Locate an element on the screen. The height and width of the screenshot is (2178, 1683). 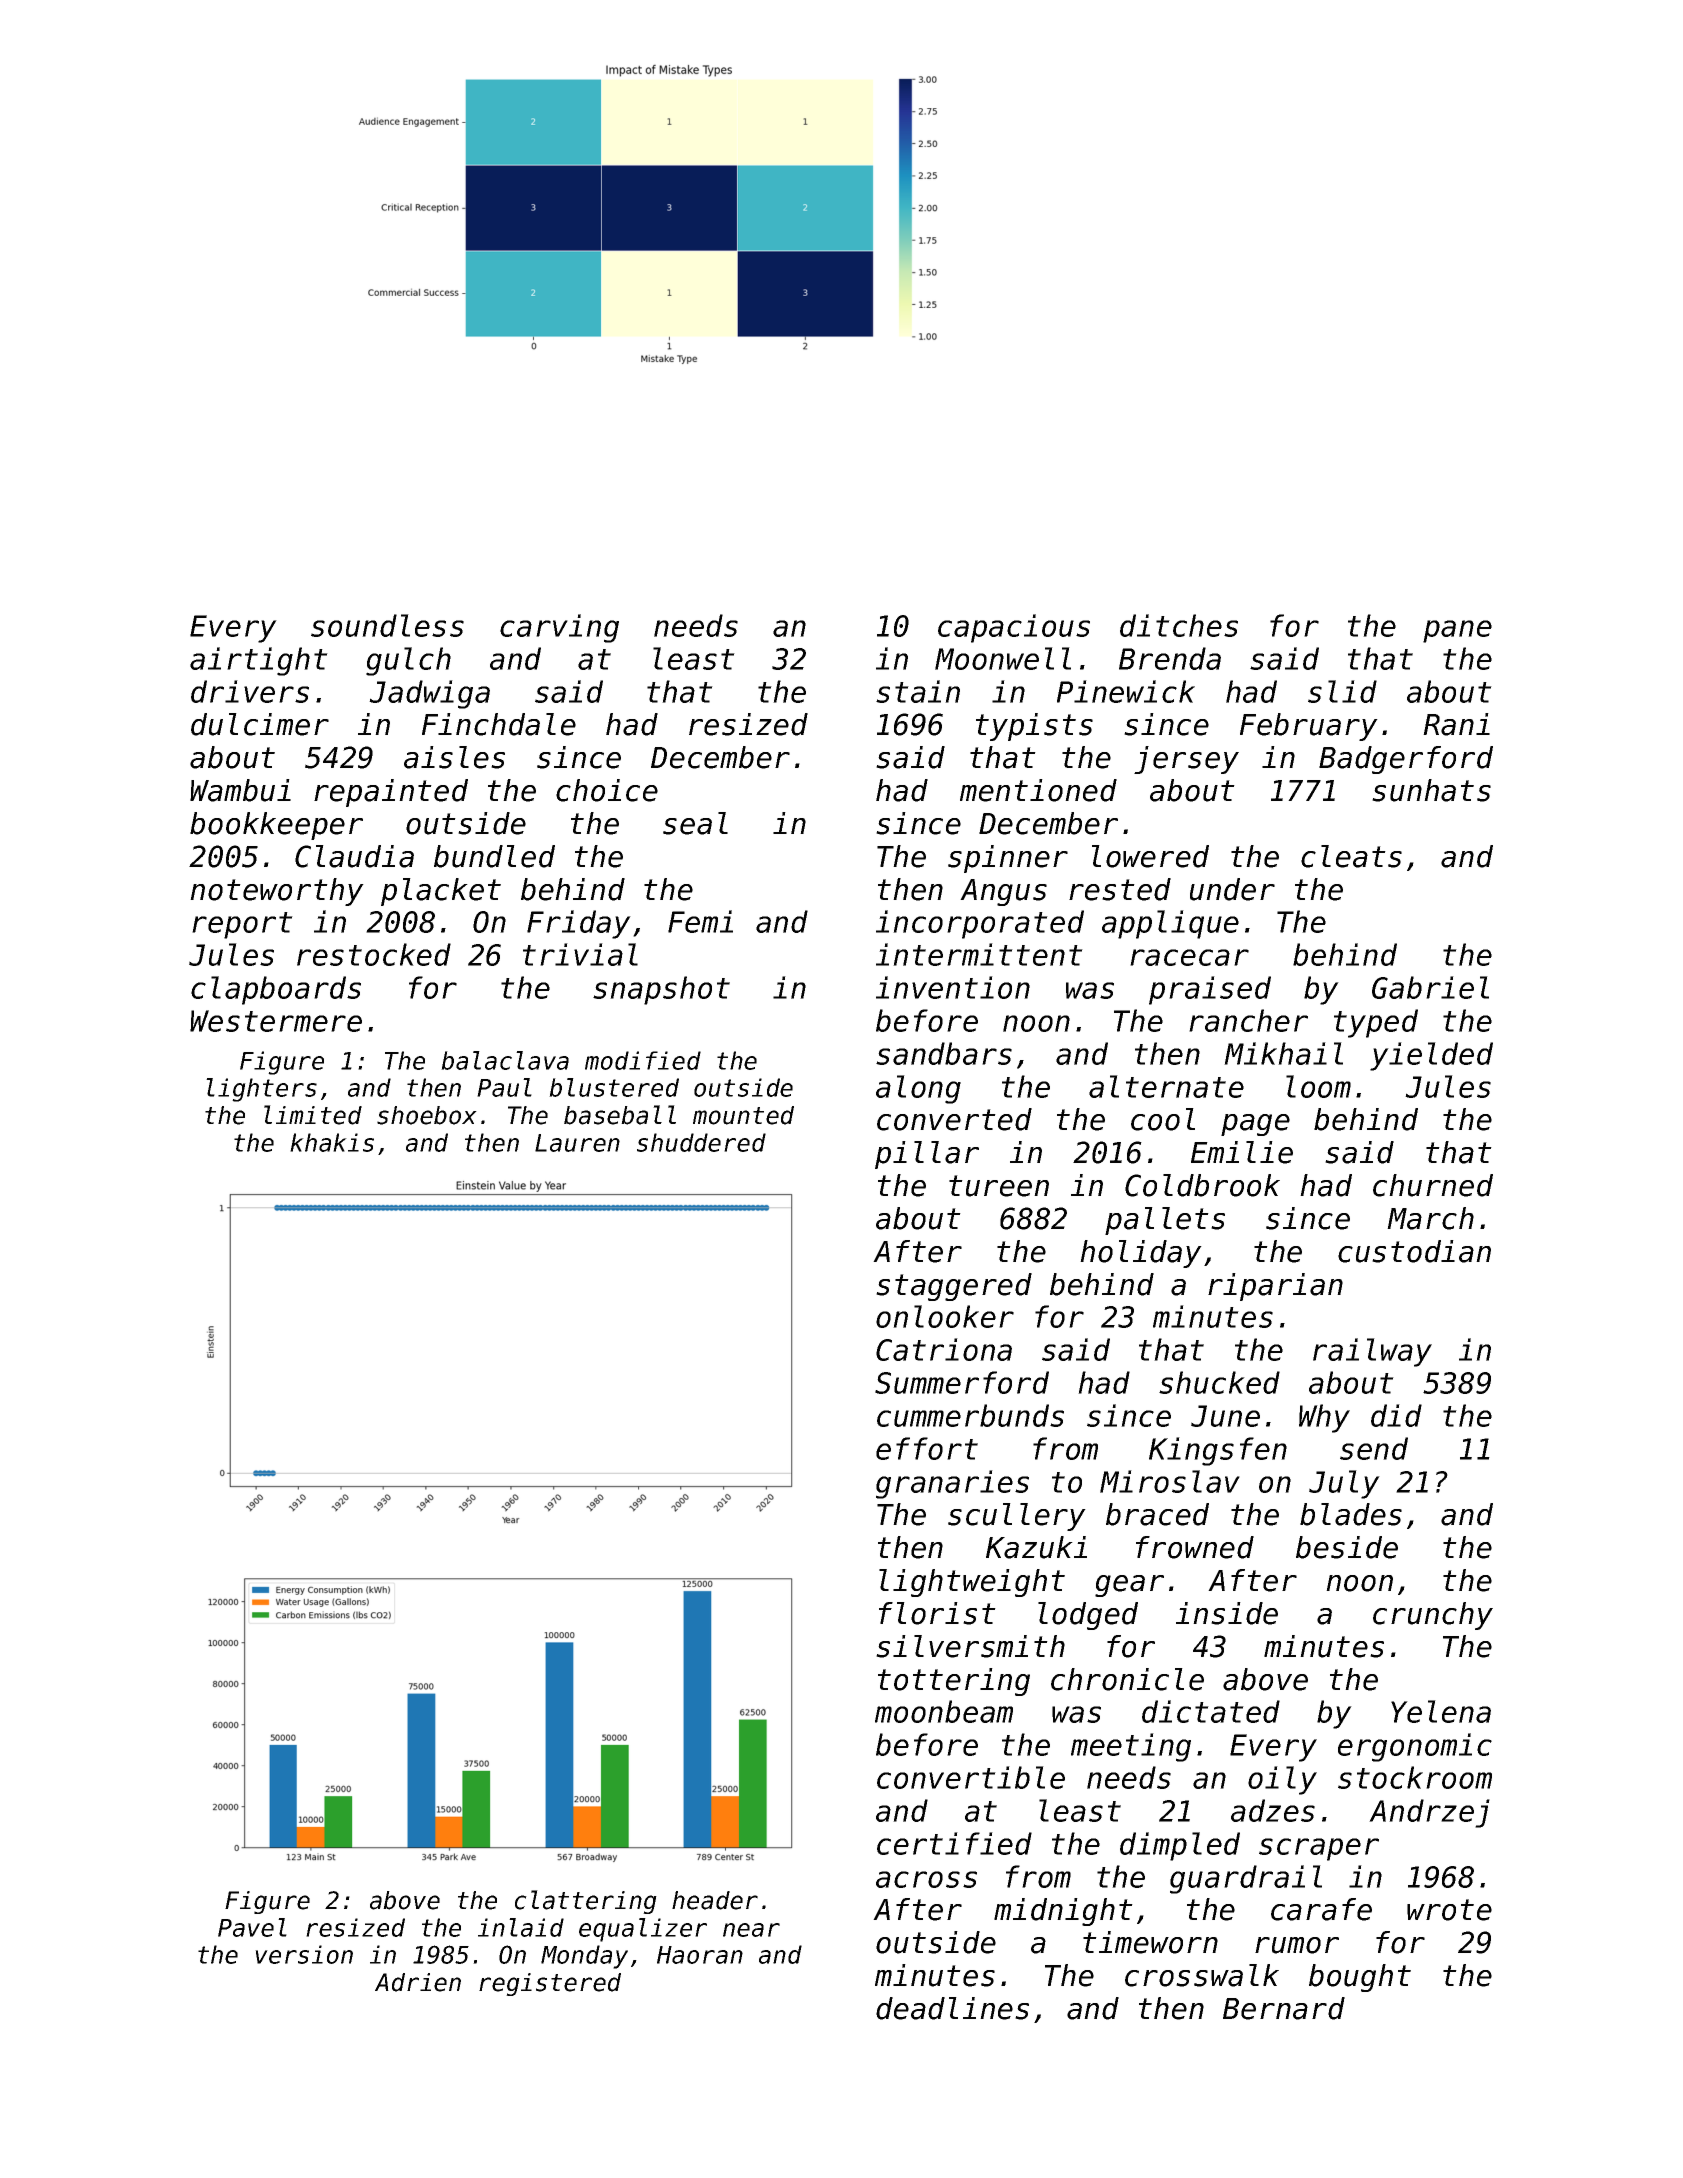
Badgerford is located at coordinates (1406, 760).
